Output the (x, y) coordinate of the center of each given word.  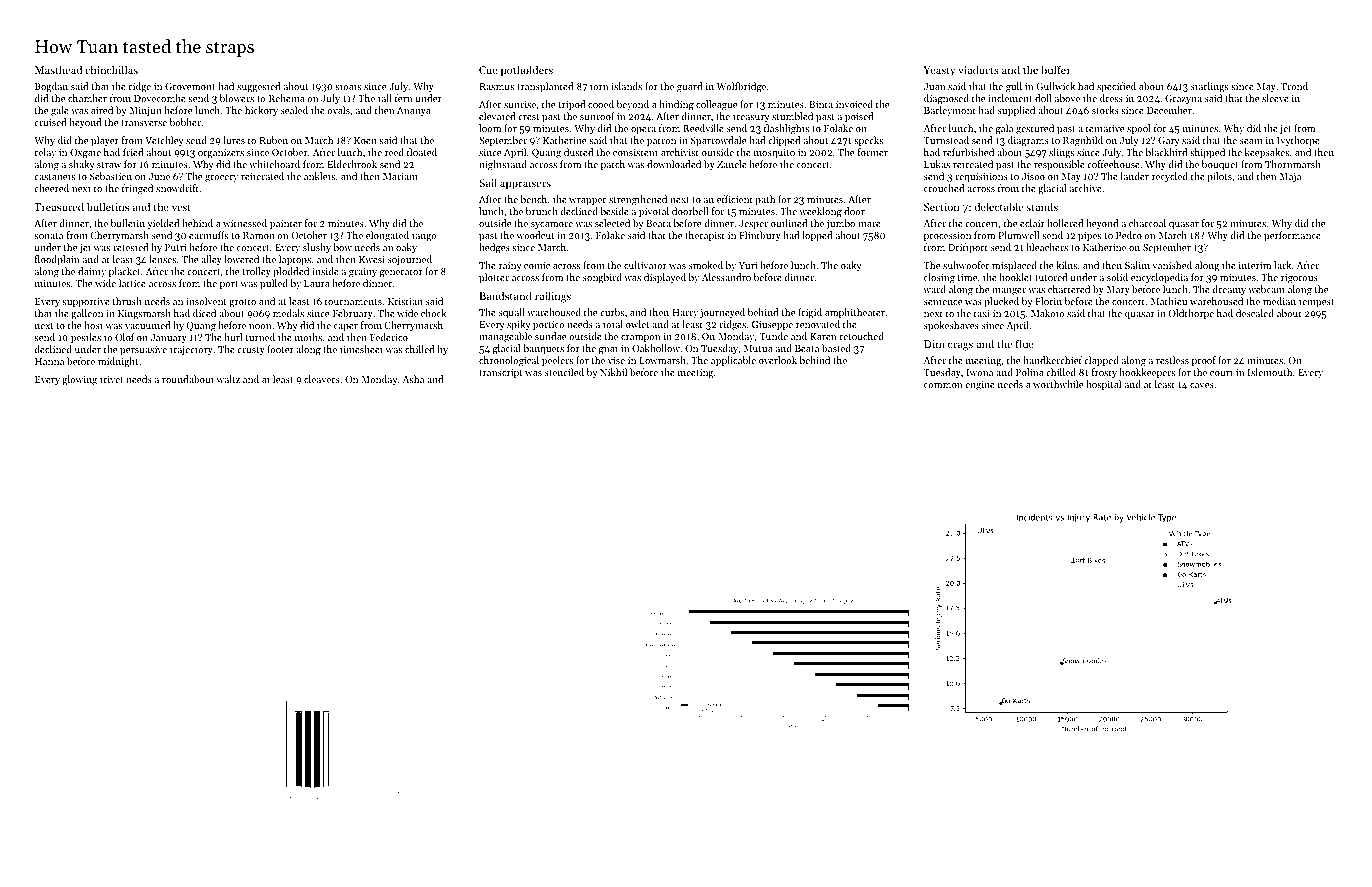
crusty (251, 351)
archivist (680, 152)
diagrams (1028, 141)
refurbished (968, 152)
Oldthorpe (1191, 314)
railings (553, 297)
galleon (87, 314)
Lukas (937, 164)
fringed (137, 189)
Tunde (773, 336)
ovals (338, 110)
